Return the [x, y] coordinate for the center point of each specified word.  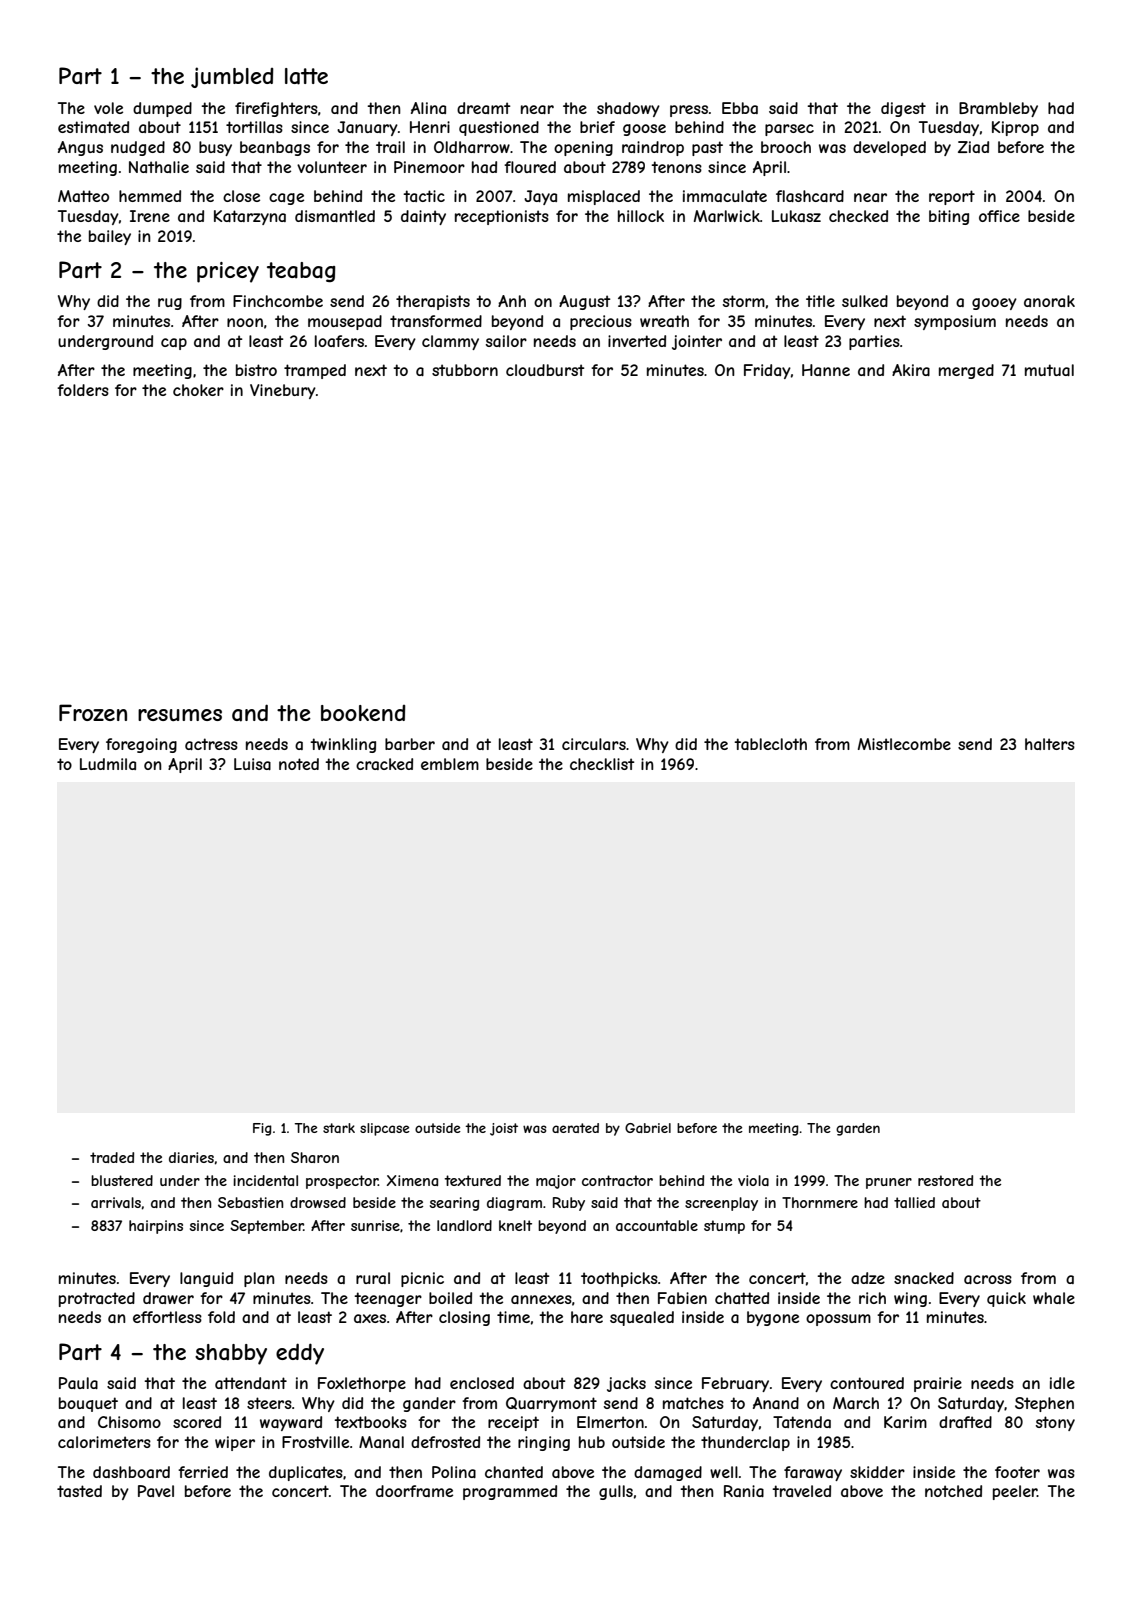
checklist [602, 764]
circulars [594, 744]
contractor [617, 1180]
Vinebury [283, 391]
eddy [300, 1354]
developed [889, 148]
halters [1050, 744]
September [267, 1227]
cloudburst [545, 370]
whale [1054, 1298]
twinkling [343, 745]
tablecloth [770, 744]
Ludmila [108, 764]
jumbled [232, 77]
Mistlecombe [904, 744]
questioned [499, 128]
